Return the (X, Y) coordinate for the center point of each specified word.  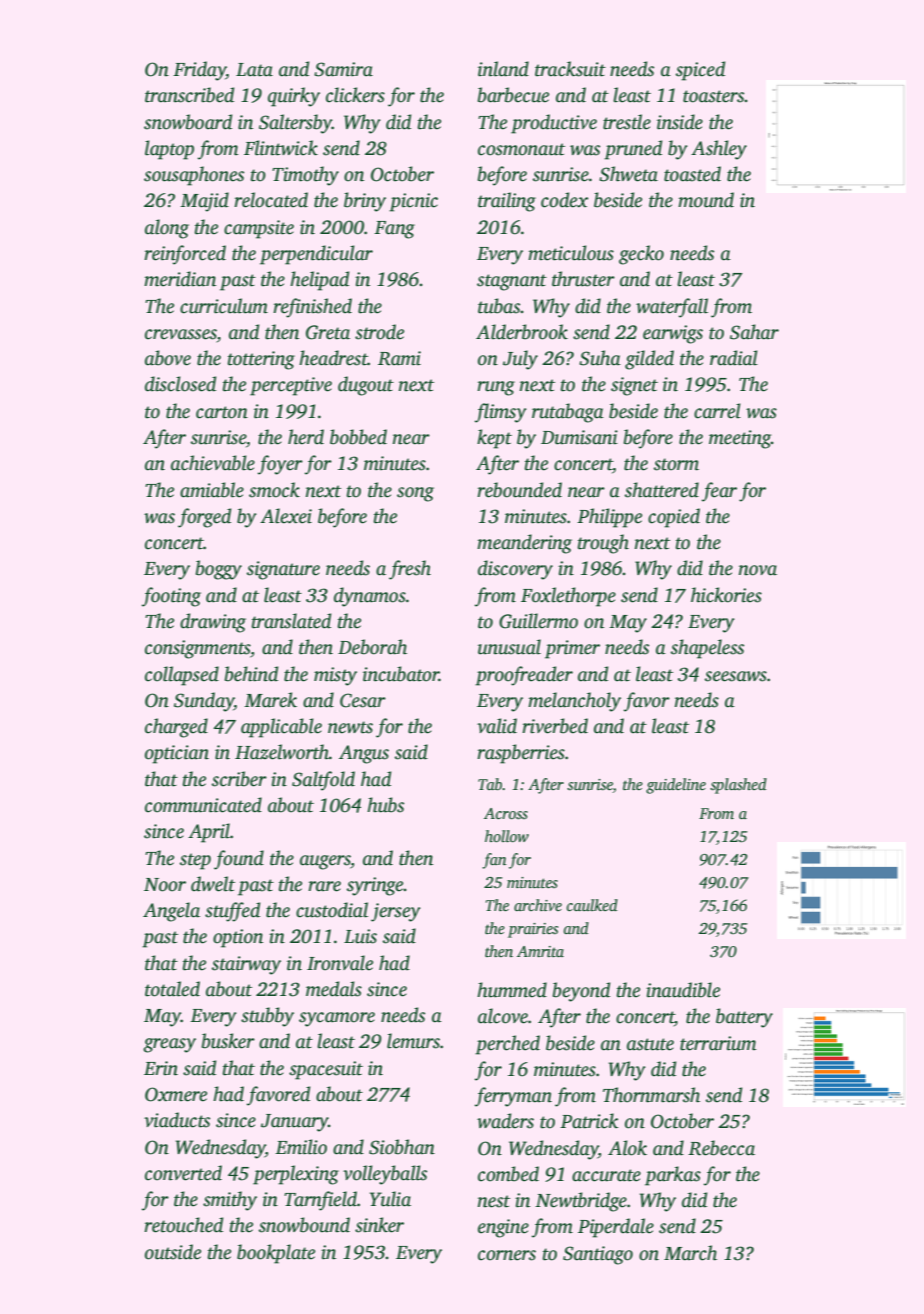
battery (744, 1018)
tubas (499, 306)
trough (603, 544)
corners (507, 1255)
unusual (509, 647)
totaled (172, 989)
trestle (627, 122)
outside (173, 1252)
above (168, 358)
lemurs (413, 1041)
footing (171, 597)
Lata (254, 70)
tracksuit (570, 69)
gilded (649, 360)
